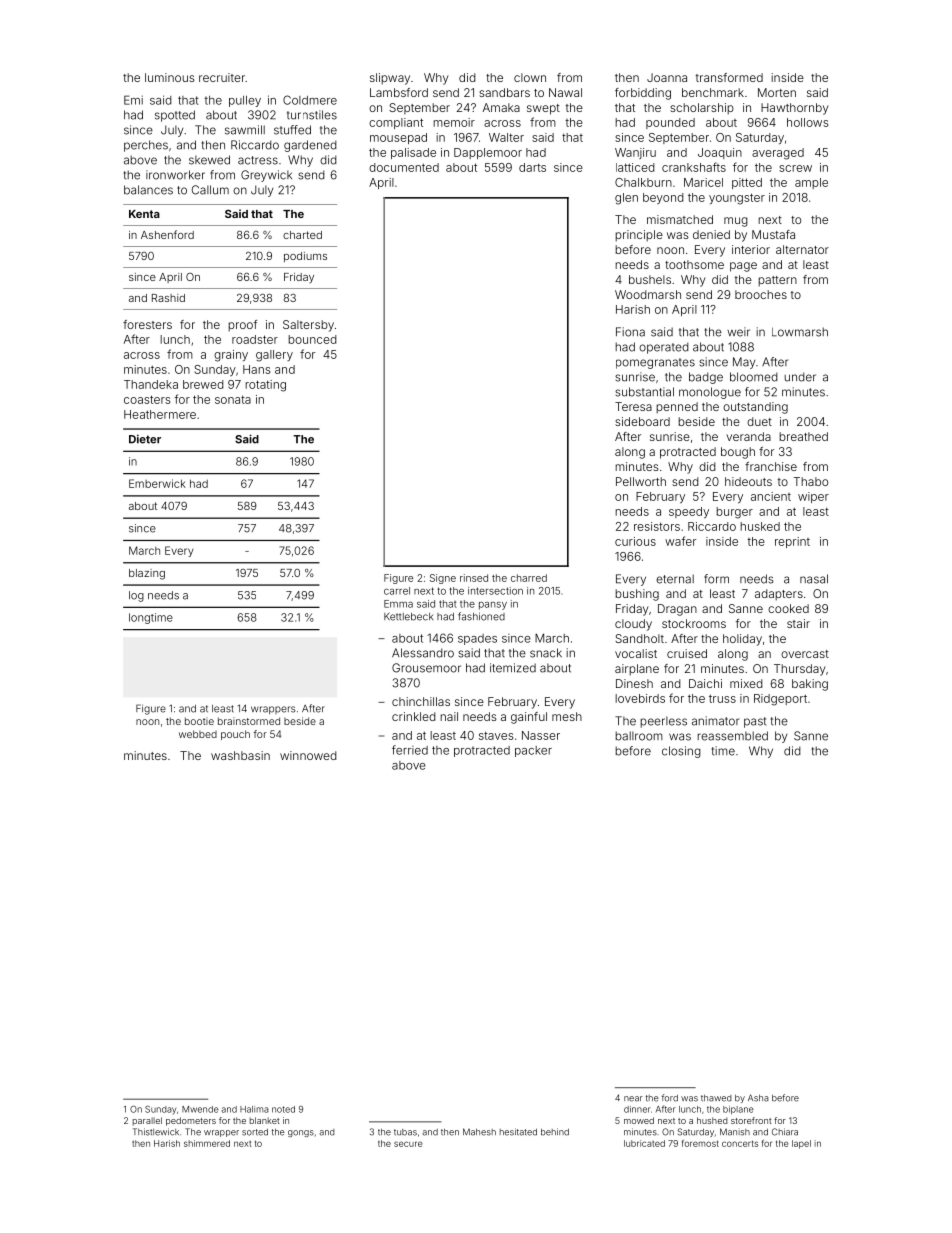 The width and height of the document is (952, 1233). I want to click on Halima, so click(254, 1109).
